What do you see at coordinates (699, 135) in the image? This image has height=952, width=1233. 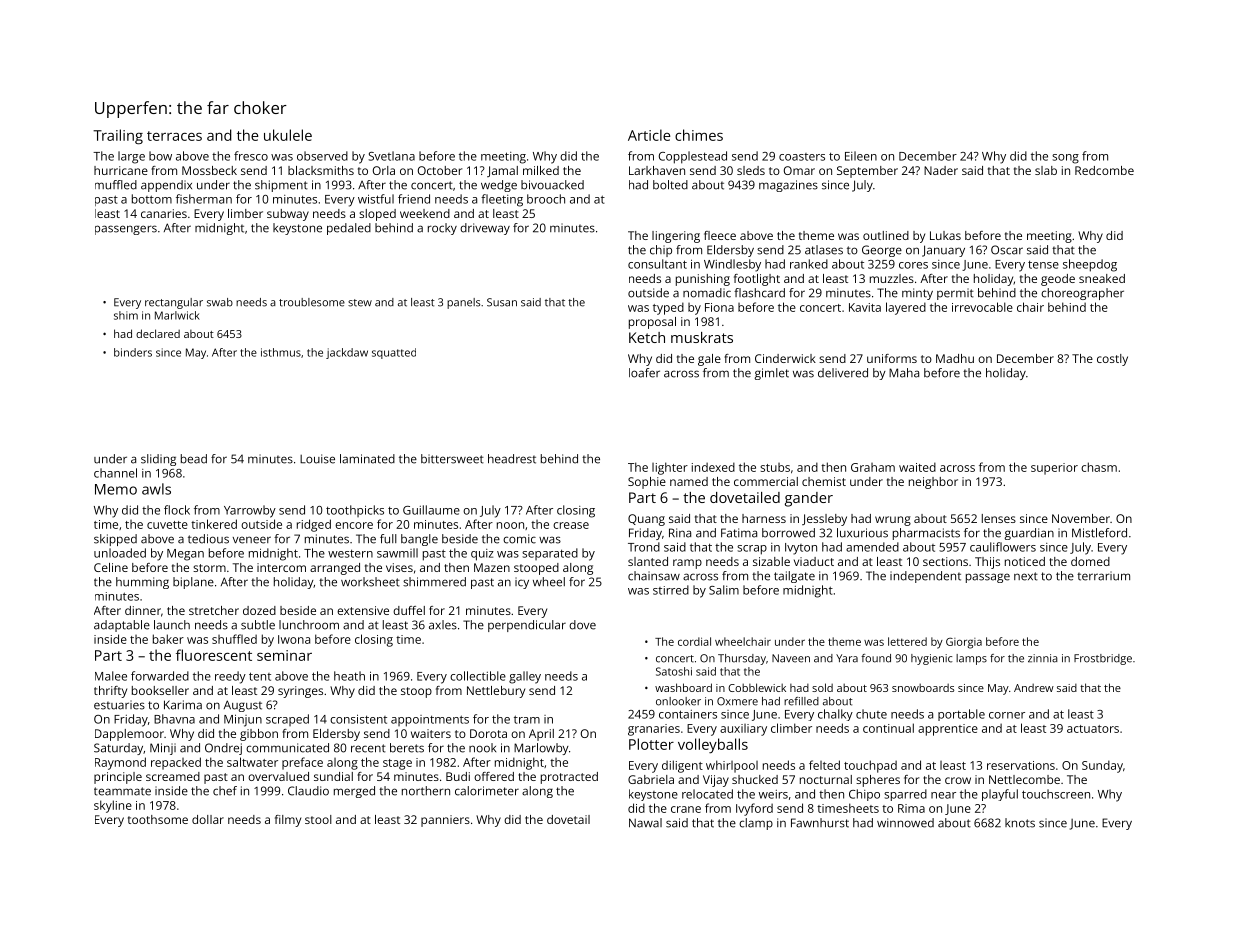 I see `chimes` at bounding box center [699, 135].
